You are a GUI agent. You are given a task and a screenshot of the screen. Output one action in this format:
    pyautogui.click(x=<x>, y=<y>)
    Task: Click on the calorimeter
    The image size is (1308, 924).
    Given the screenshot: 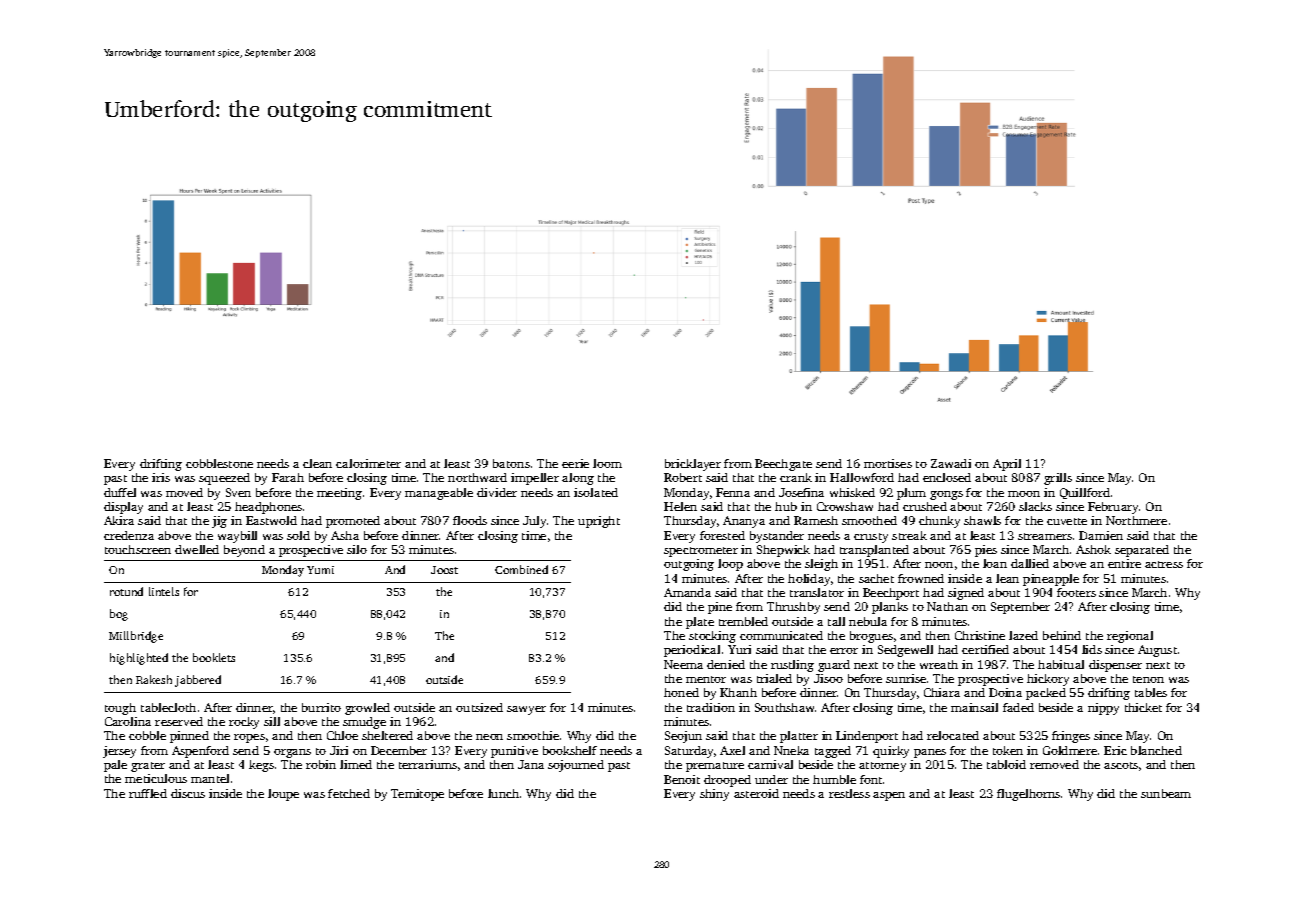 What is the action you would take?
    pyautogui.click(x=368, y=463)
